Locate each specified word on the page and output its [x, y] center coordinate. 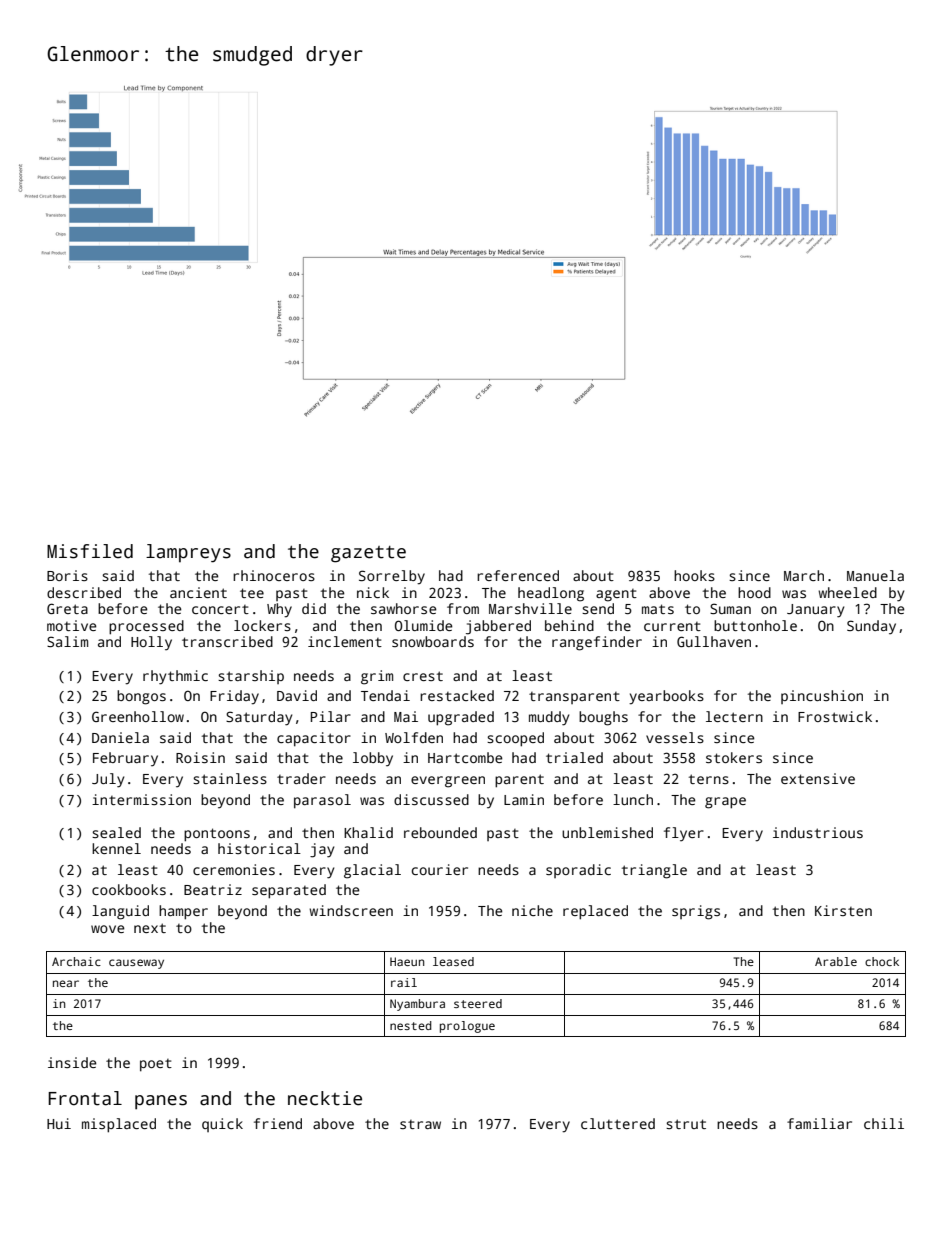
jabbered [498, 627]
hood [754, 592]
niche [532, 910]
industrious [818, 832]
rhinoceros [274, 575]
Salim [67, 641]
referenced [518, 575]
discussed [431, 799]
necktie [325, 1098]
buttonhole [755, 625]
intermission [141, 799]
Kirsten [843, 910]
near [66, 983]
